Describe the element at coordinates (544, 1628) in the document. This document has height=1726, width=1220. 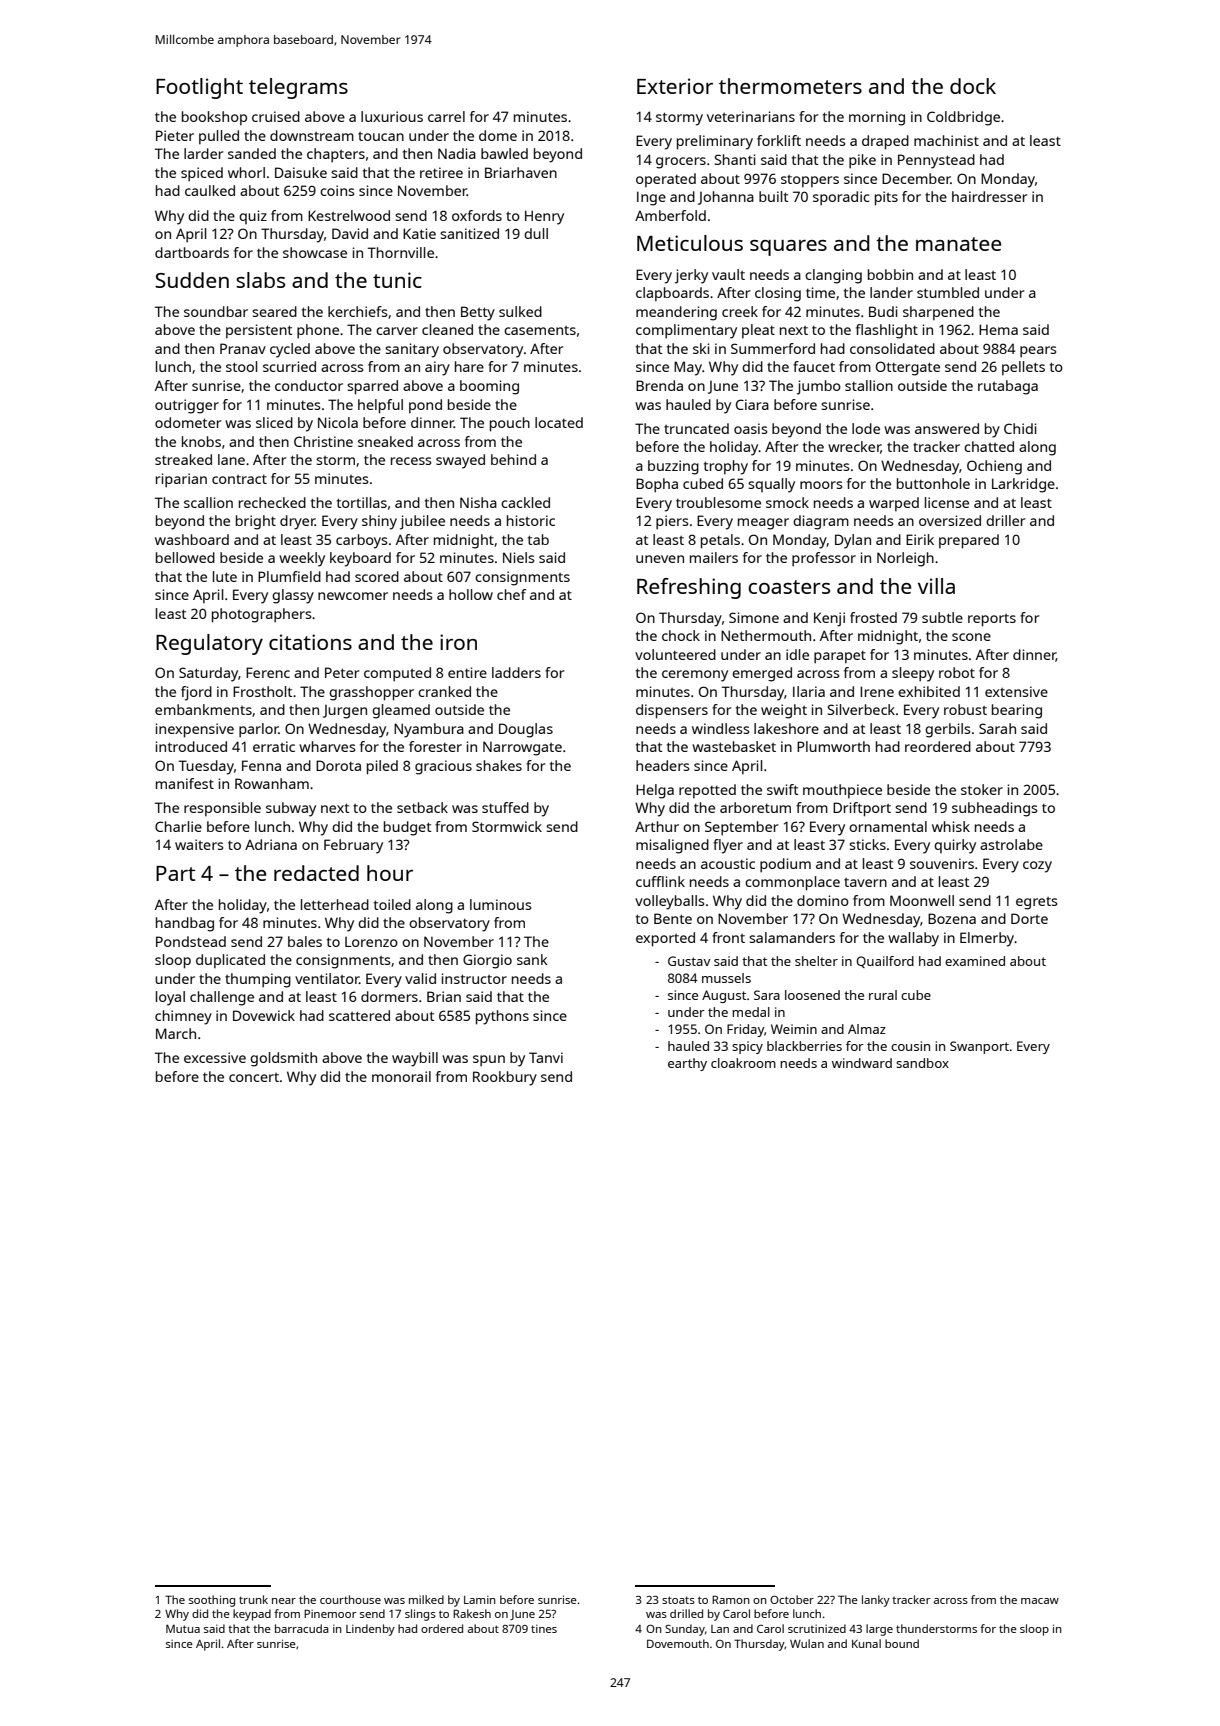
I see `tines` at that location.
